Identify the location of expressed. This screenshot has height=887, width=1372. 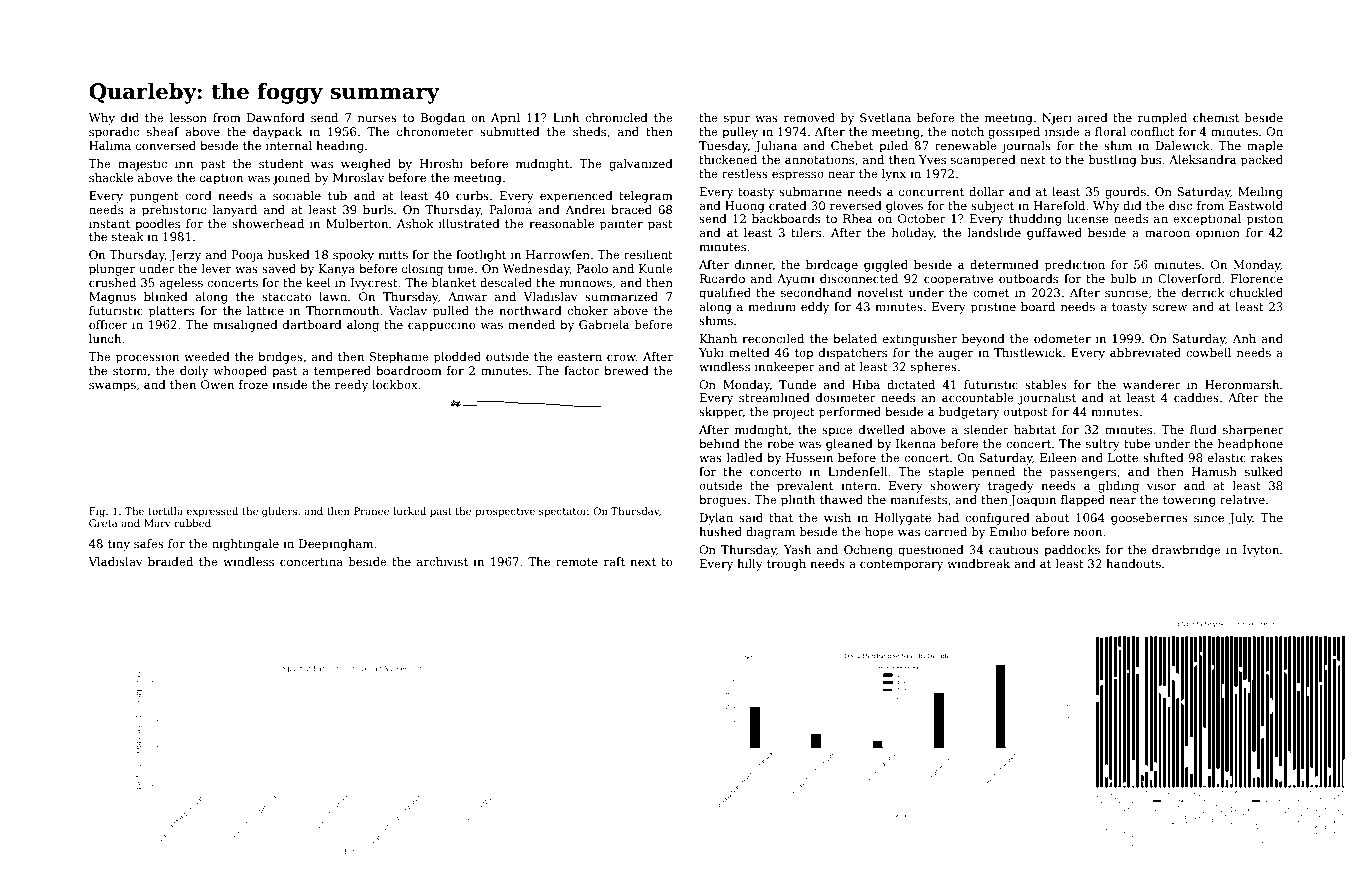
(212, 512).
